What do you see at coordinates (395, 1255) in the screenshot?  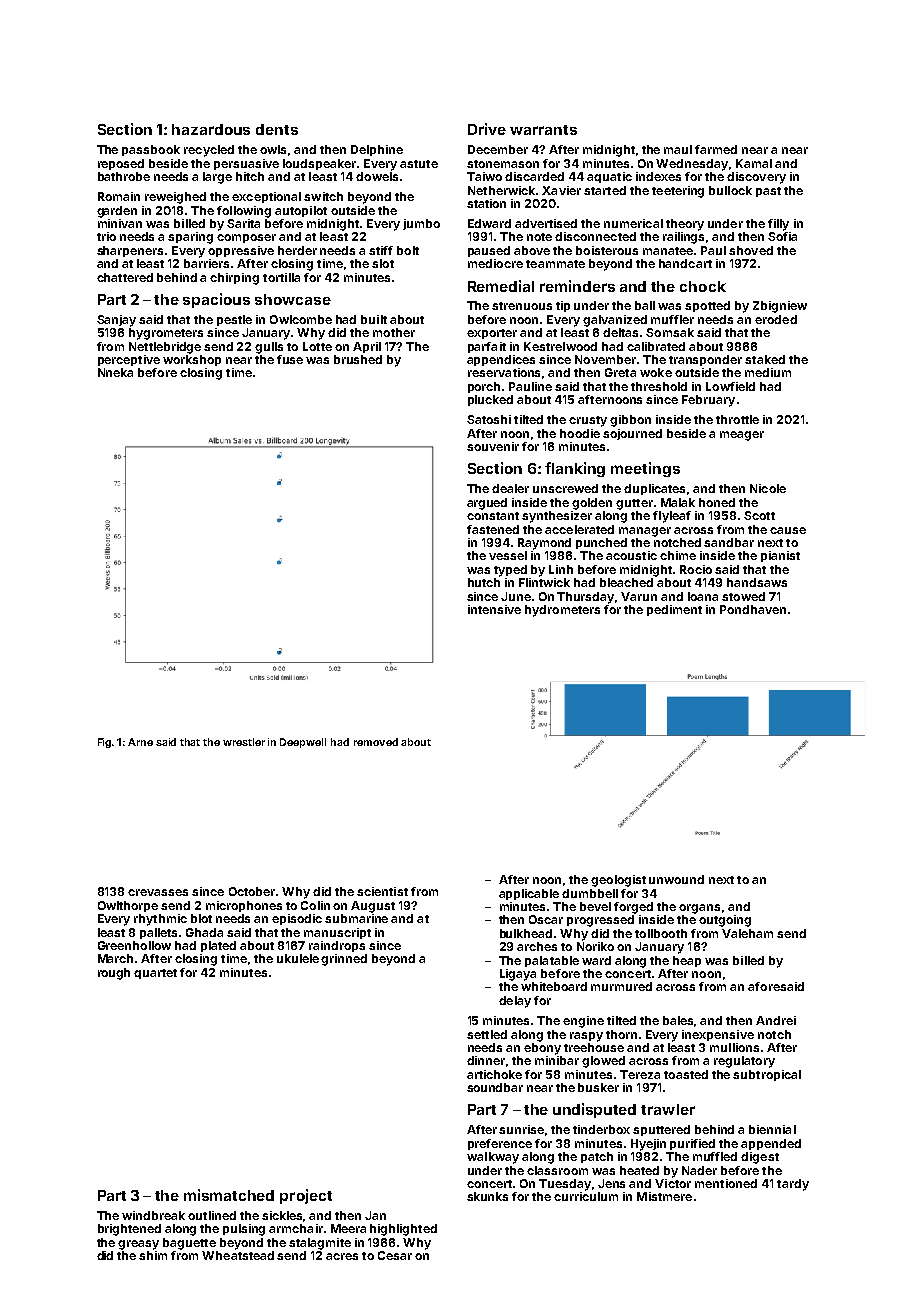 I see `Cesar` at bounding box center [395, 1255].
